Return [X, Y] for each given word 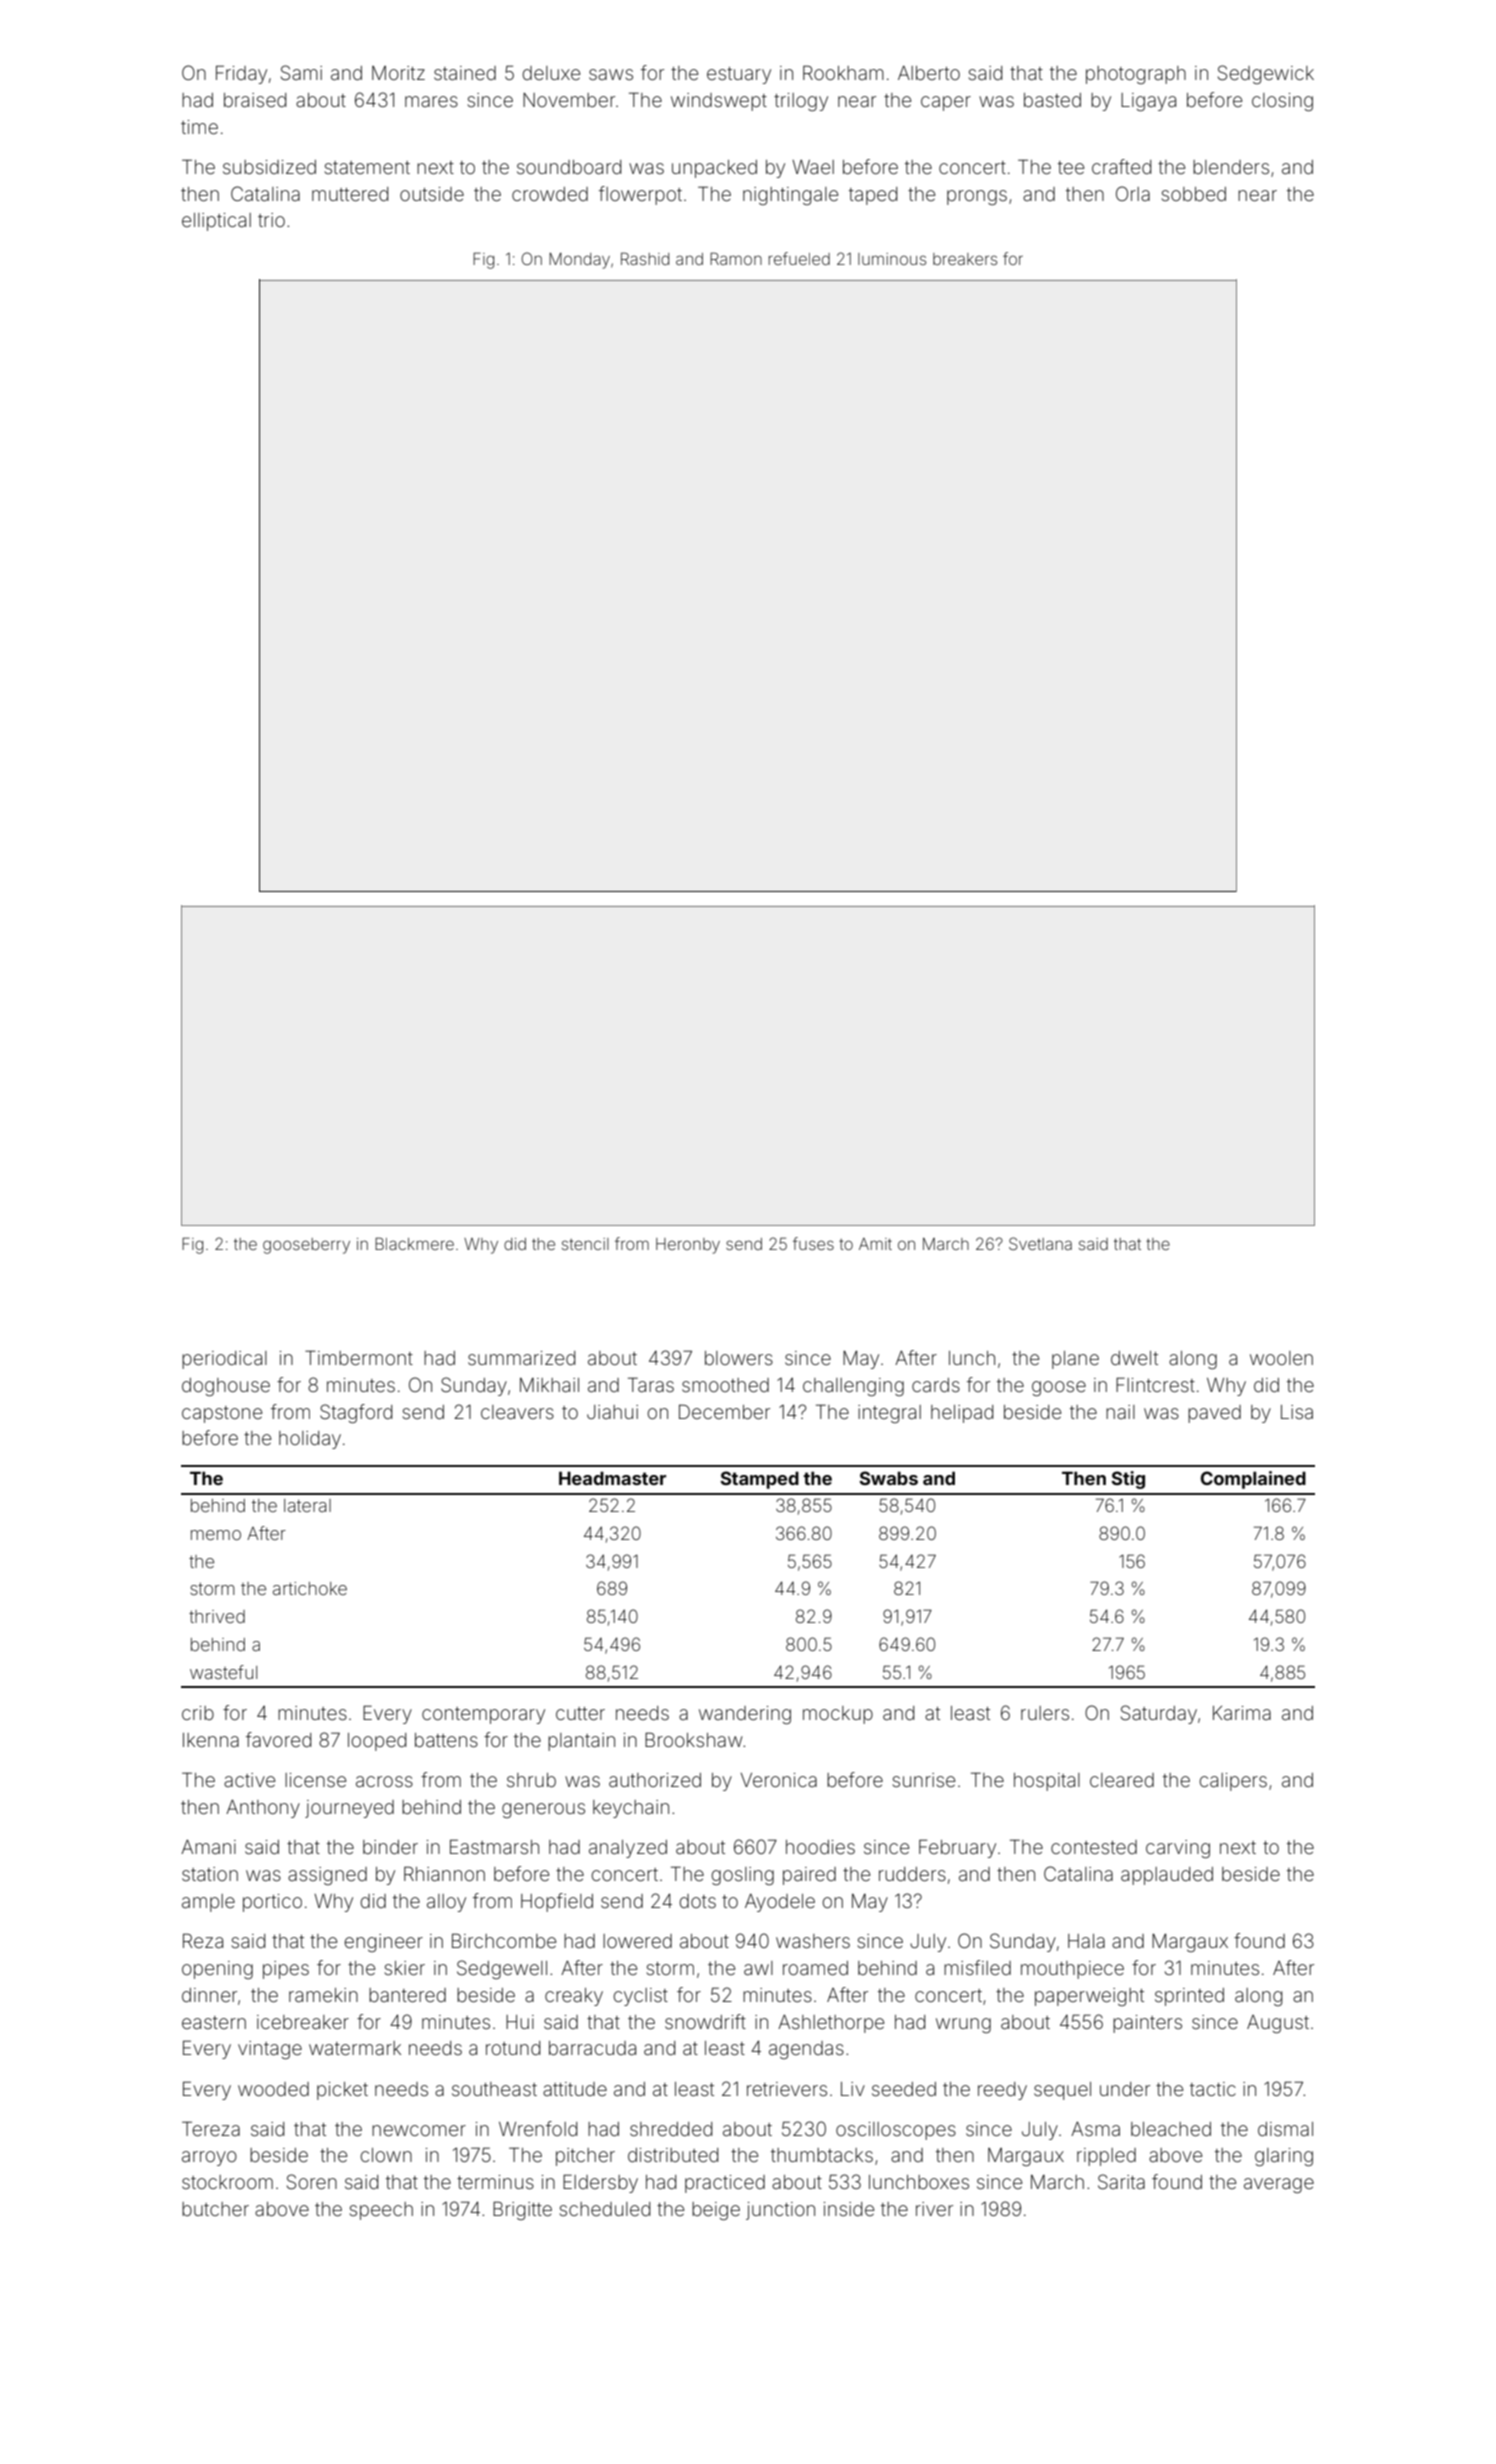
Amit [875, 1244]
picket [342, 2091]
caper [946, 103]
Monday [579, 261]
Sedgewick [1266, 74]
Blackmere [414, 1243]
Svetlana [1040, 1243]
